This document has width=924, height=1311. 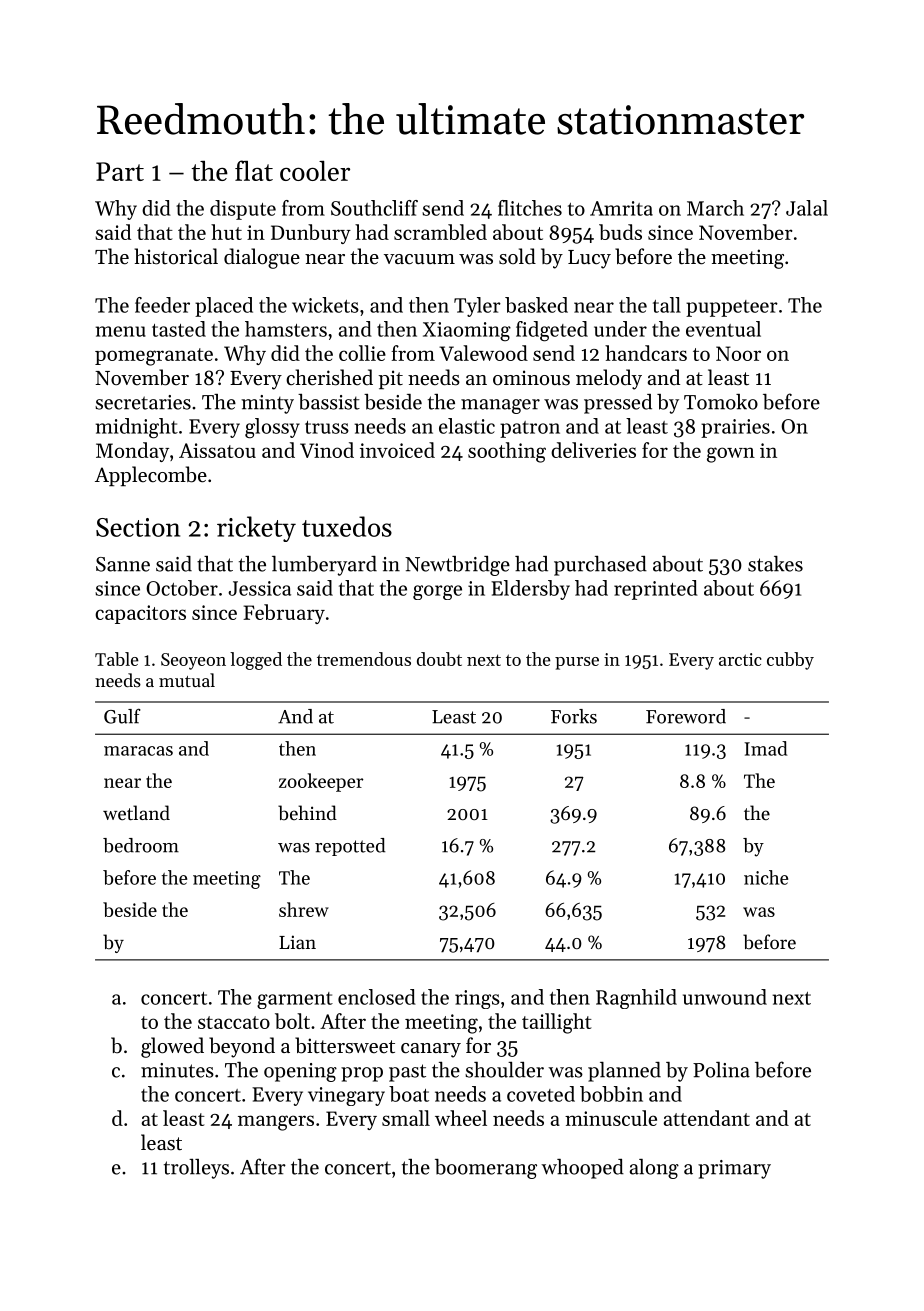 What do you see at coordinates (374, 208) in the document?
I see `Southcliff` at bounding box center [374, 208].
